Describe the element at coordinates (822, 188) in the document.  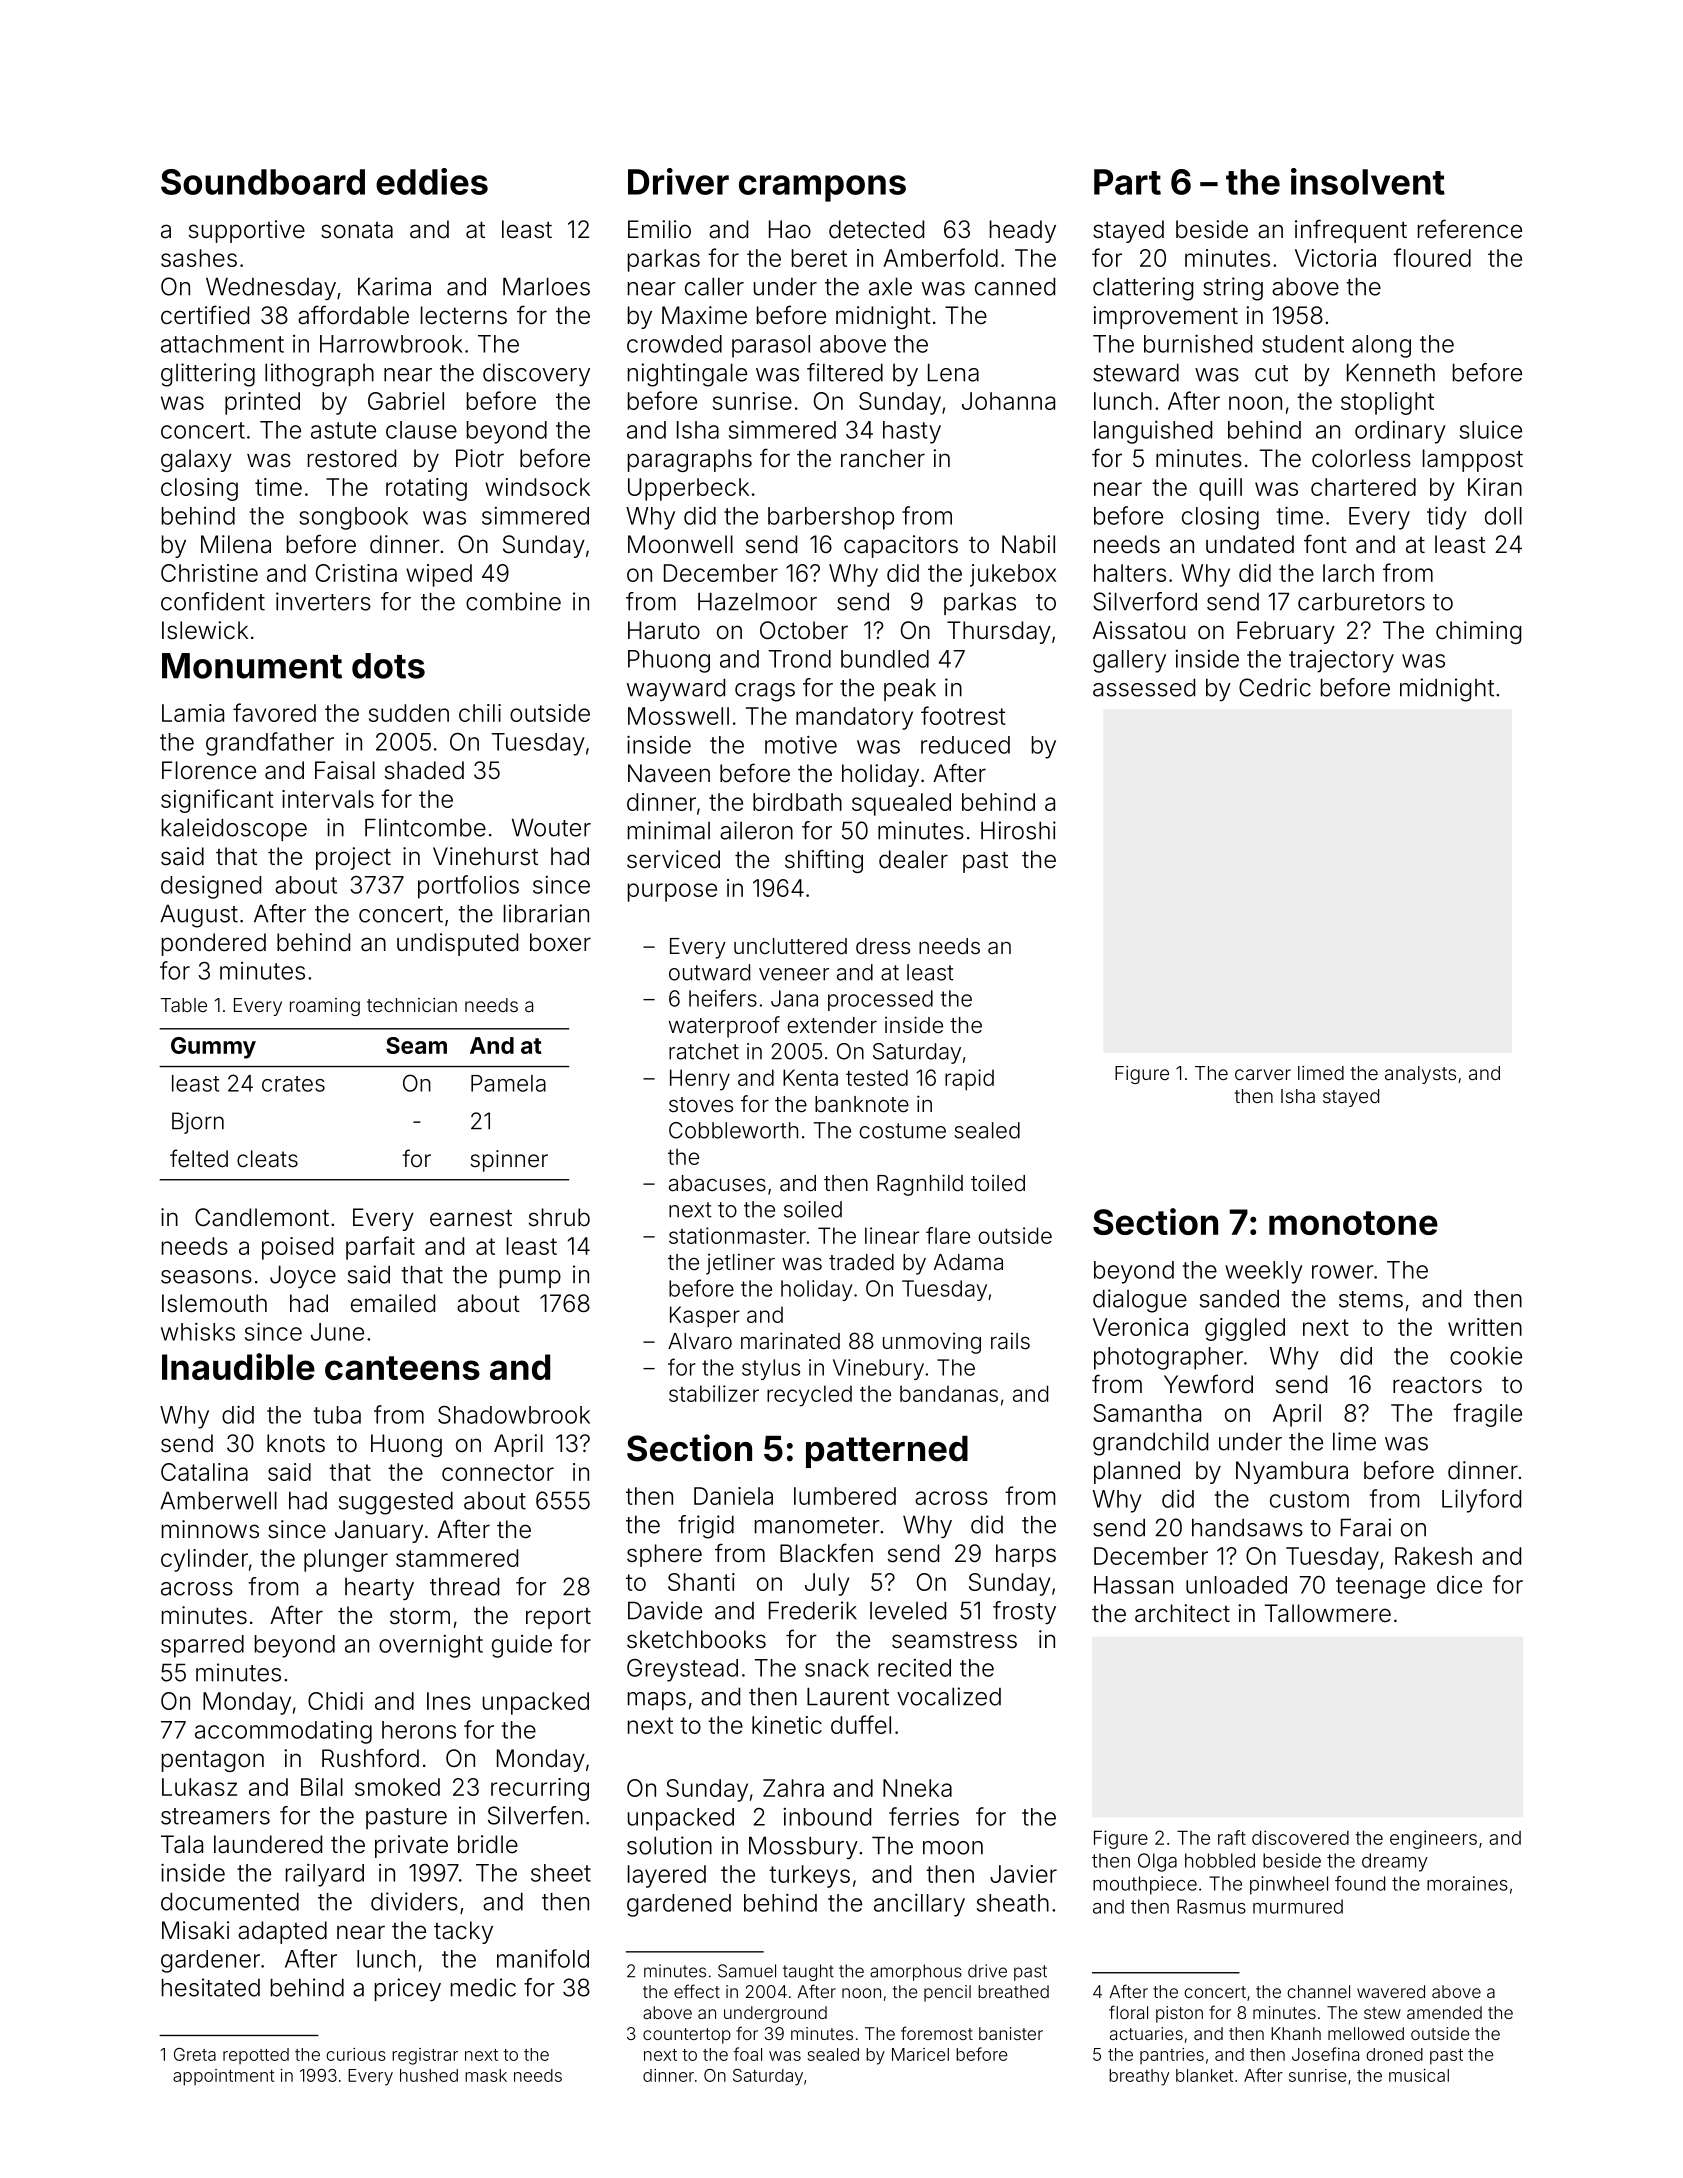
I see `crampons` at that location.
